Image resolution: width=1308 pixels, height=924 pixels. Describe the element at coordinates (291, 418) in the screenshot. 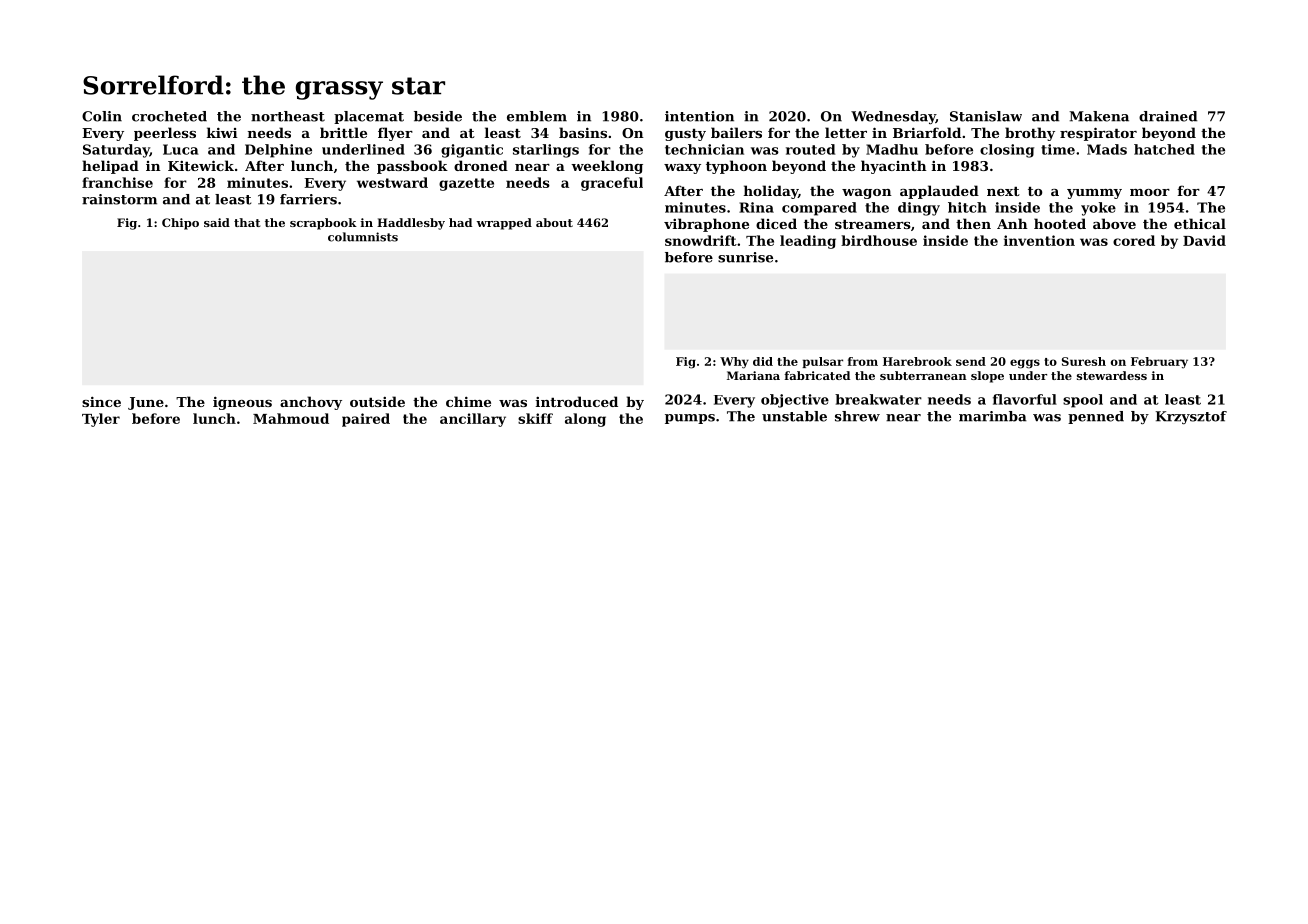

I see `Mahmoud` at that location.
